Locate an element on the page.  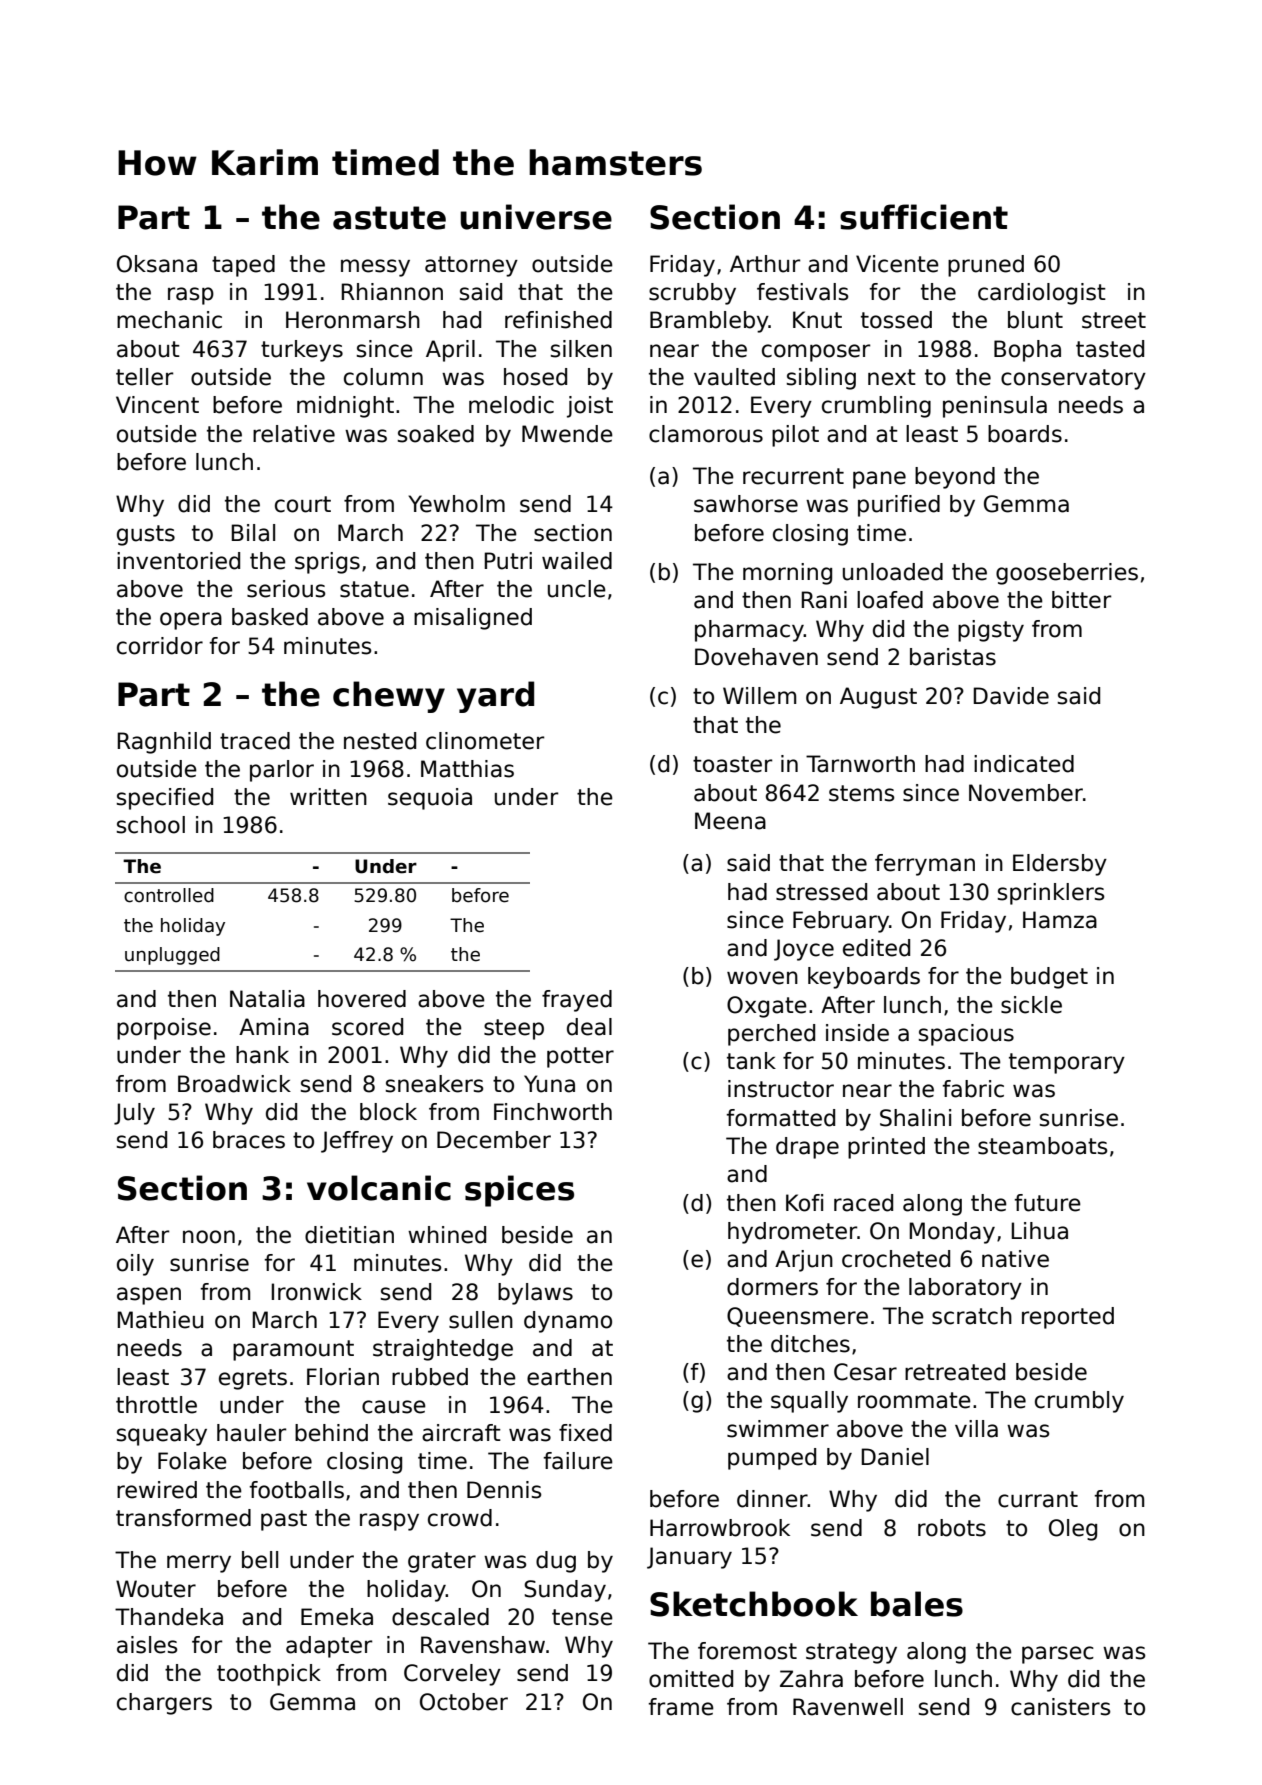
sufficient is located at coordinates (924, 217).
